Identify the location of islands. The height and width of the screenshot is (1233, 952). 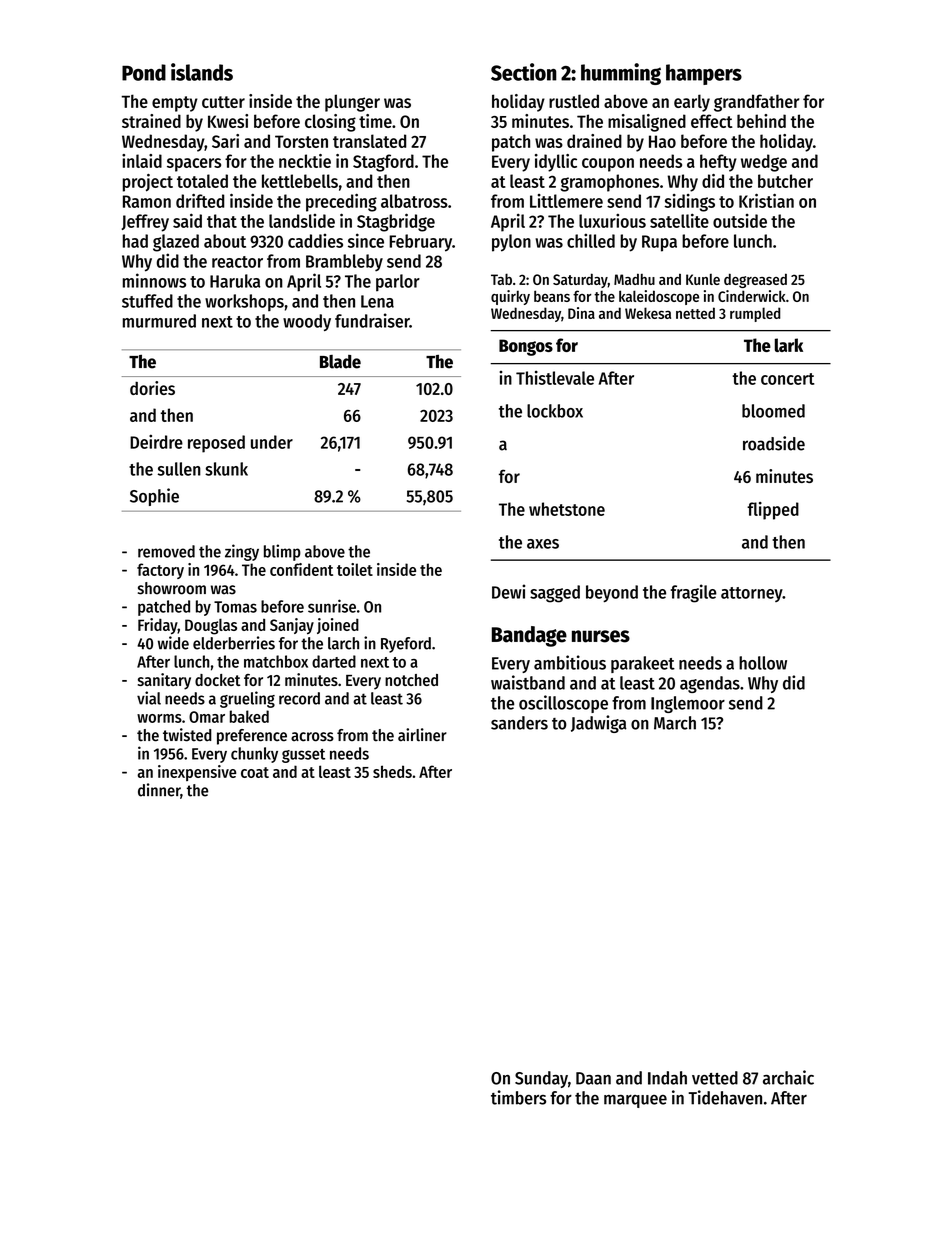
(202, 72).
